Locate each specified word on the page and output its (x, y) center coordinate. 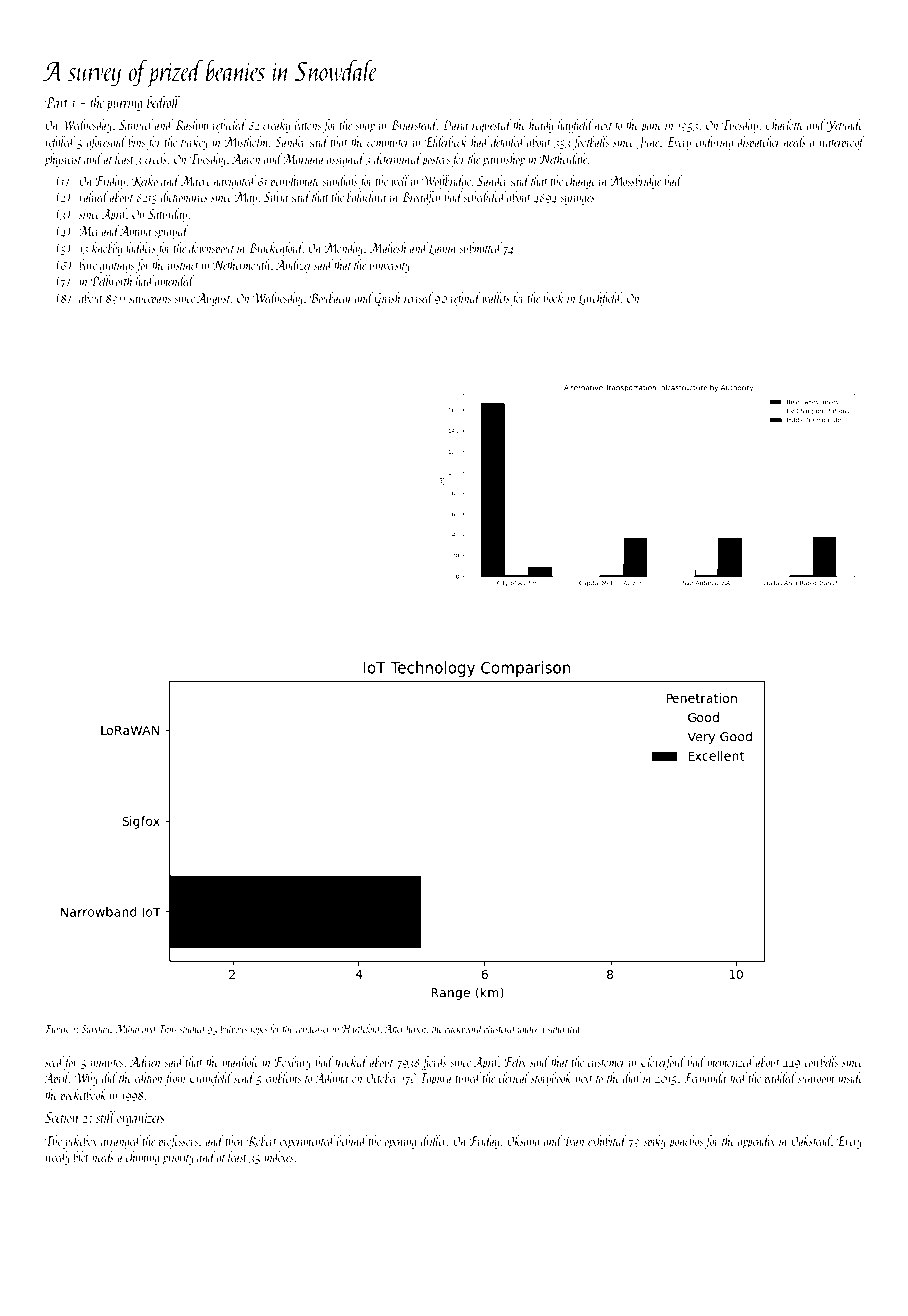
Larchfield (600, 299)
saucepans (150, 301)
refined (466, 299)
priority (178, 1159)
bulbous (233, 1028)
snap (365, 128)
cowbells (821, 1061)
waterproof (842, 143)
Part (56, 102)
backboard (464, 1028)
